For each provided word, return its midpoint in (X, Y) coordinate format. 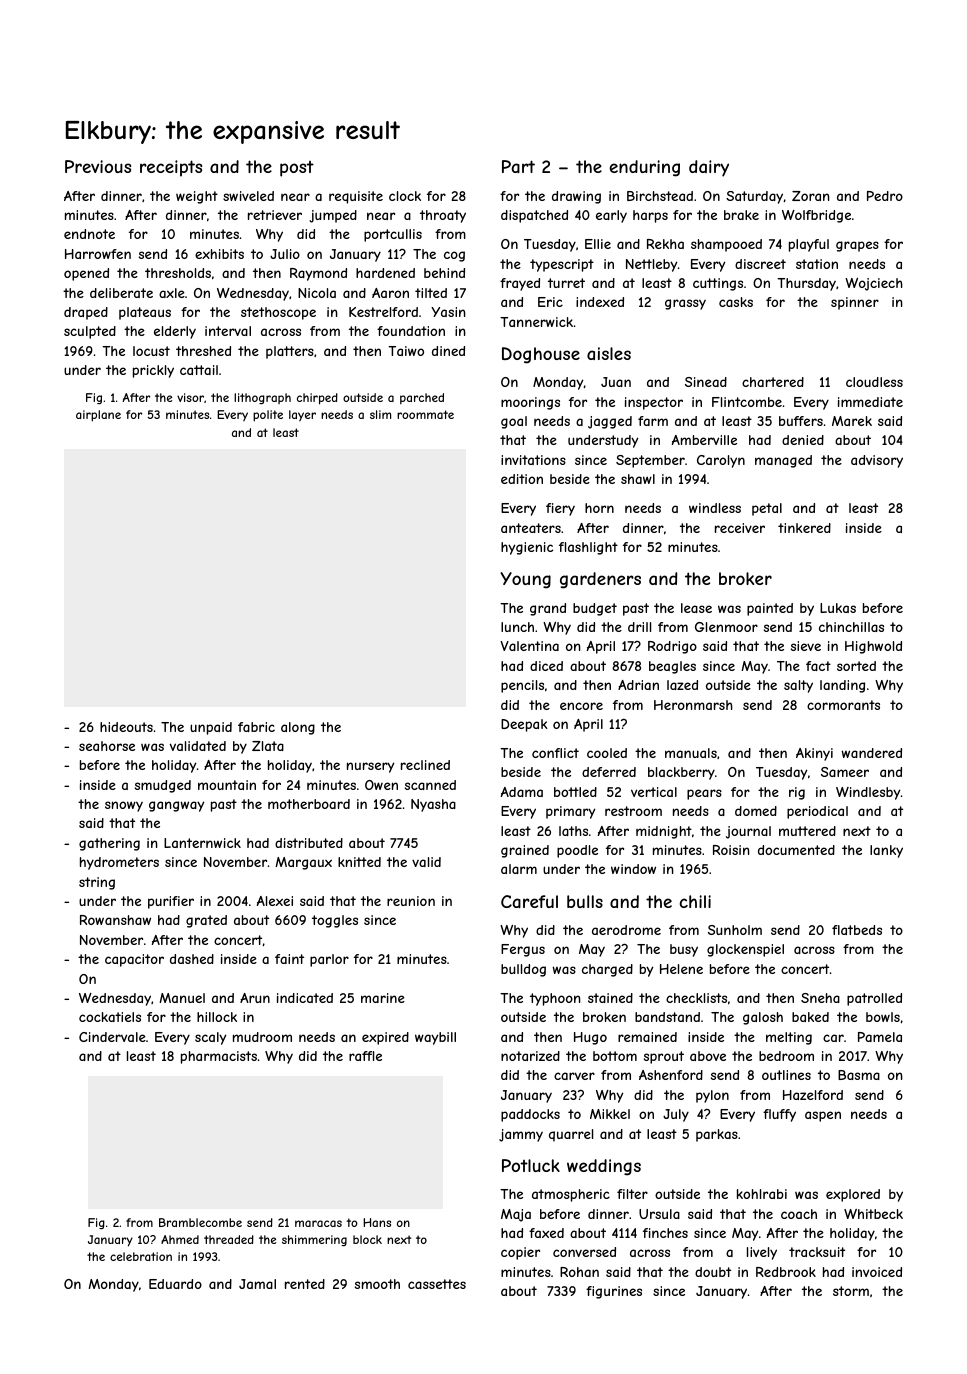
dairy (709, 168)
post (297, 169)
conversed (584, 1252)
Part (518, 166)
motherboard (309, 804)
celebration (141, 1256)
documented (796, 850)
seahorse (107, 746)
